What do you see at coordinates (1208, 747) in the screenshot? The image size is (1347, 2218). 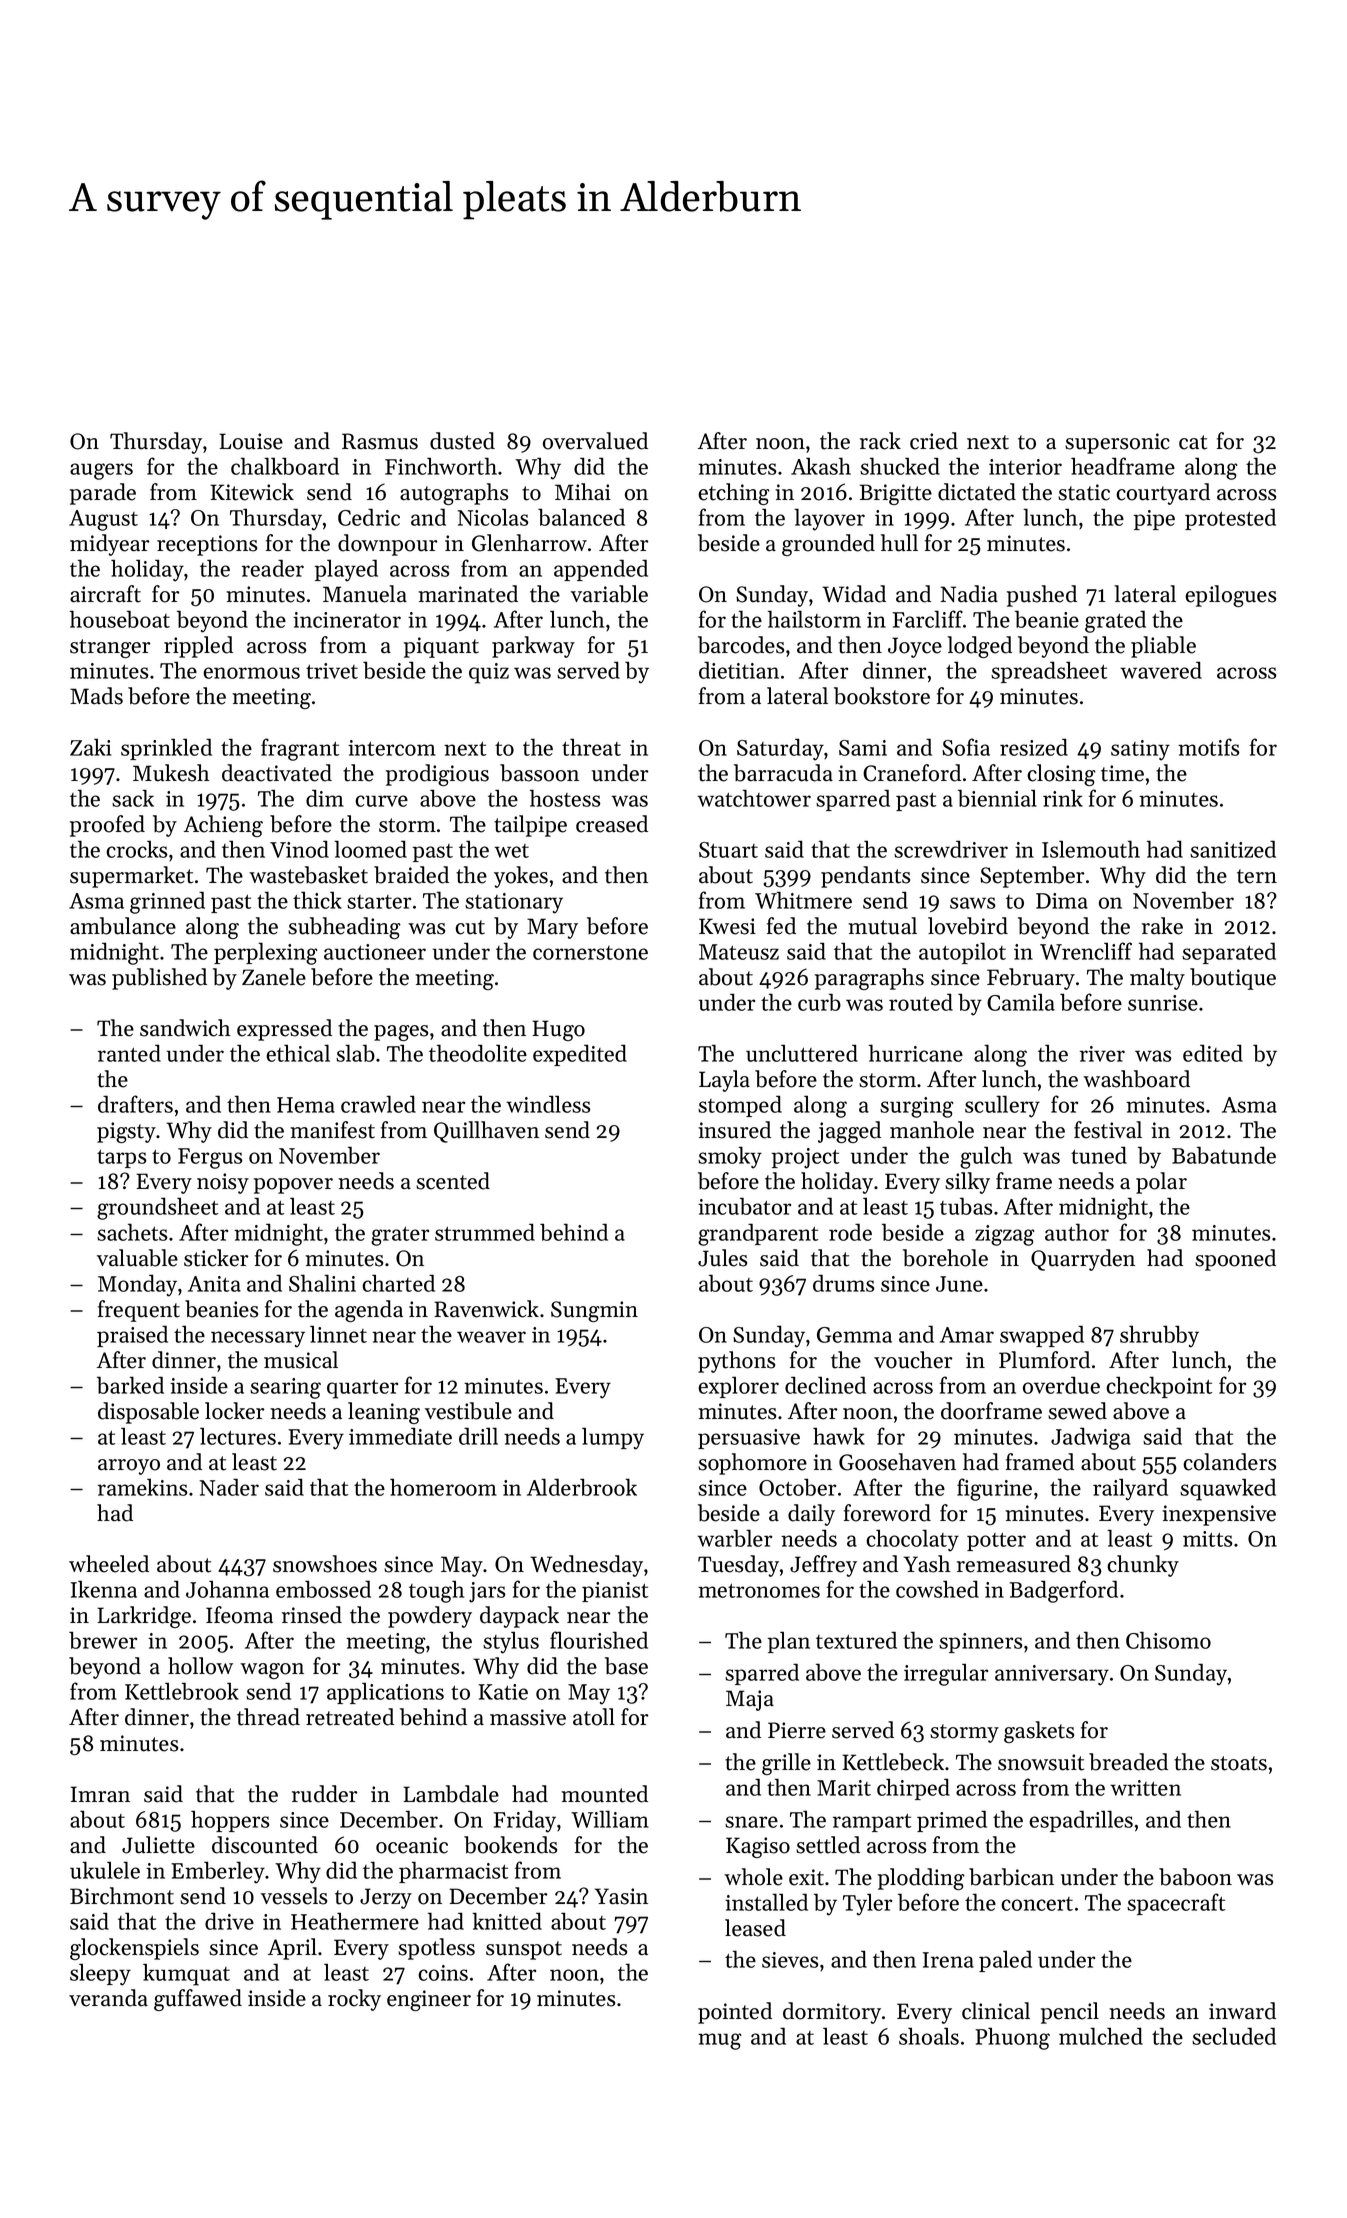 I see `motifs` at bounding box center [1208, 747].
